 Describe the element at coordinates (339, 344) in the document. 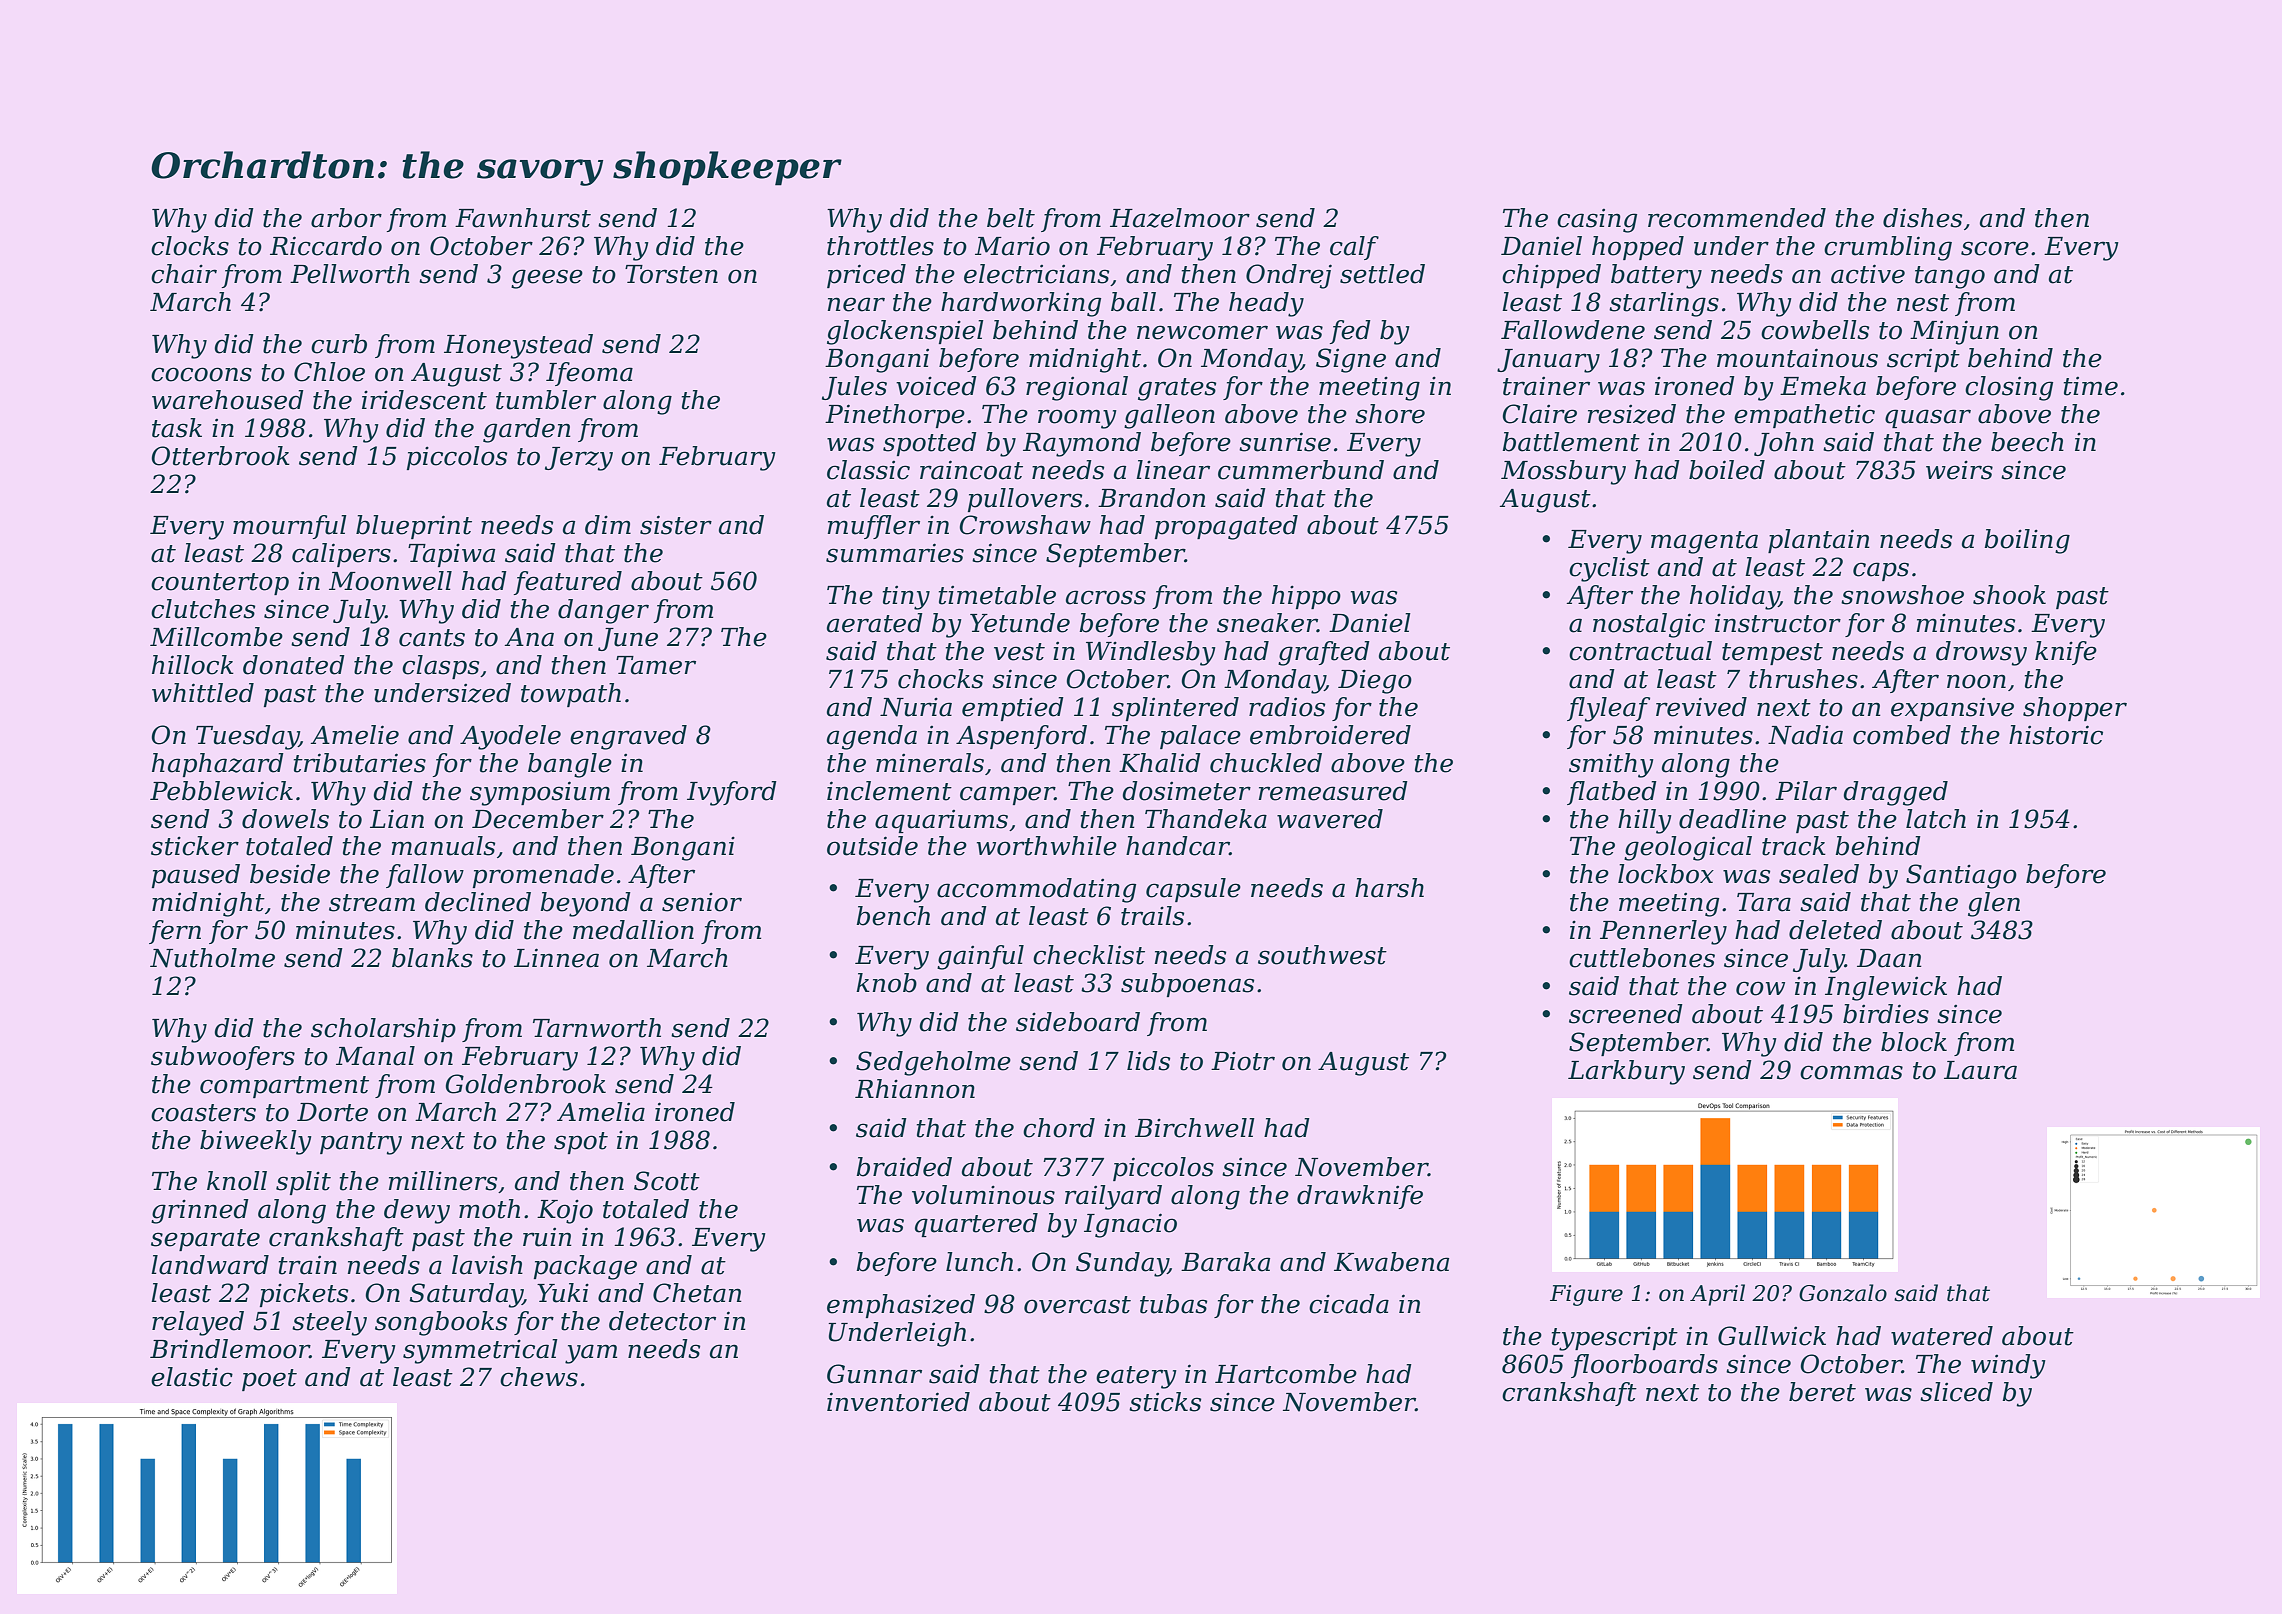

I see `curb` at that location.
